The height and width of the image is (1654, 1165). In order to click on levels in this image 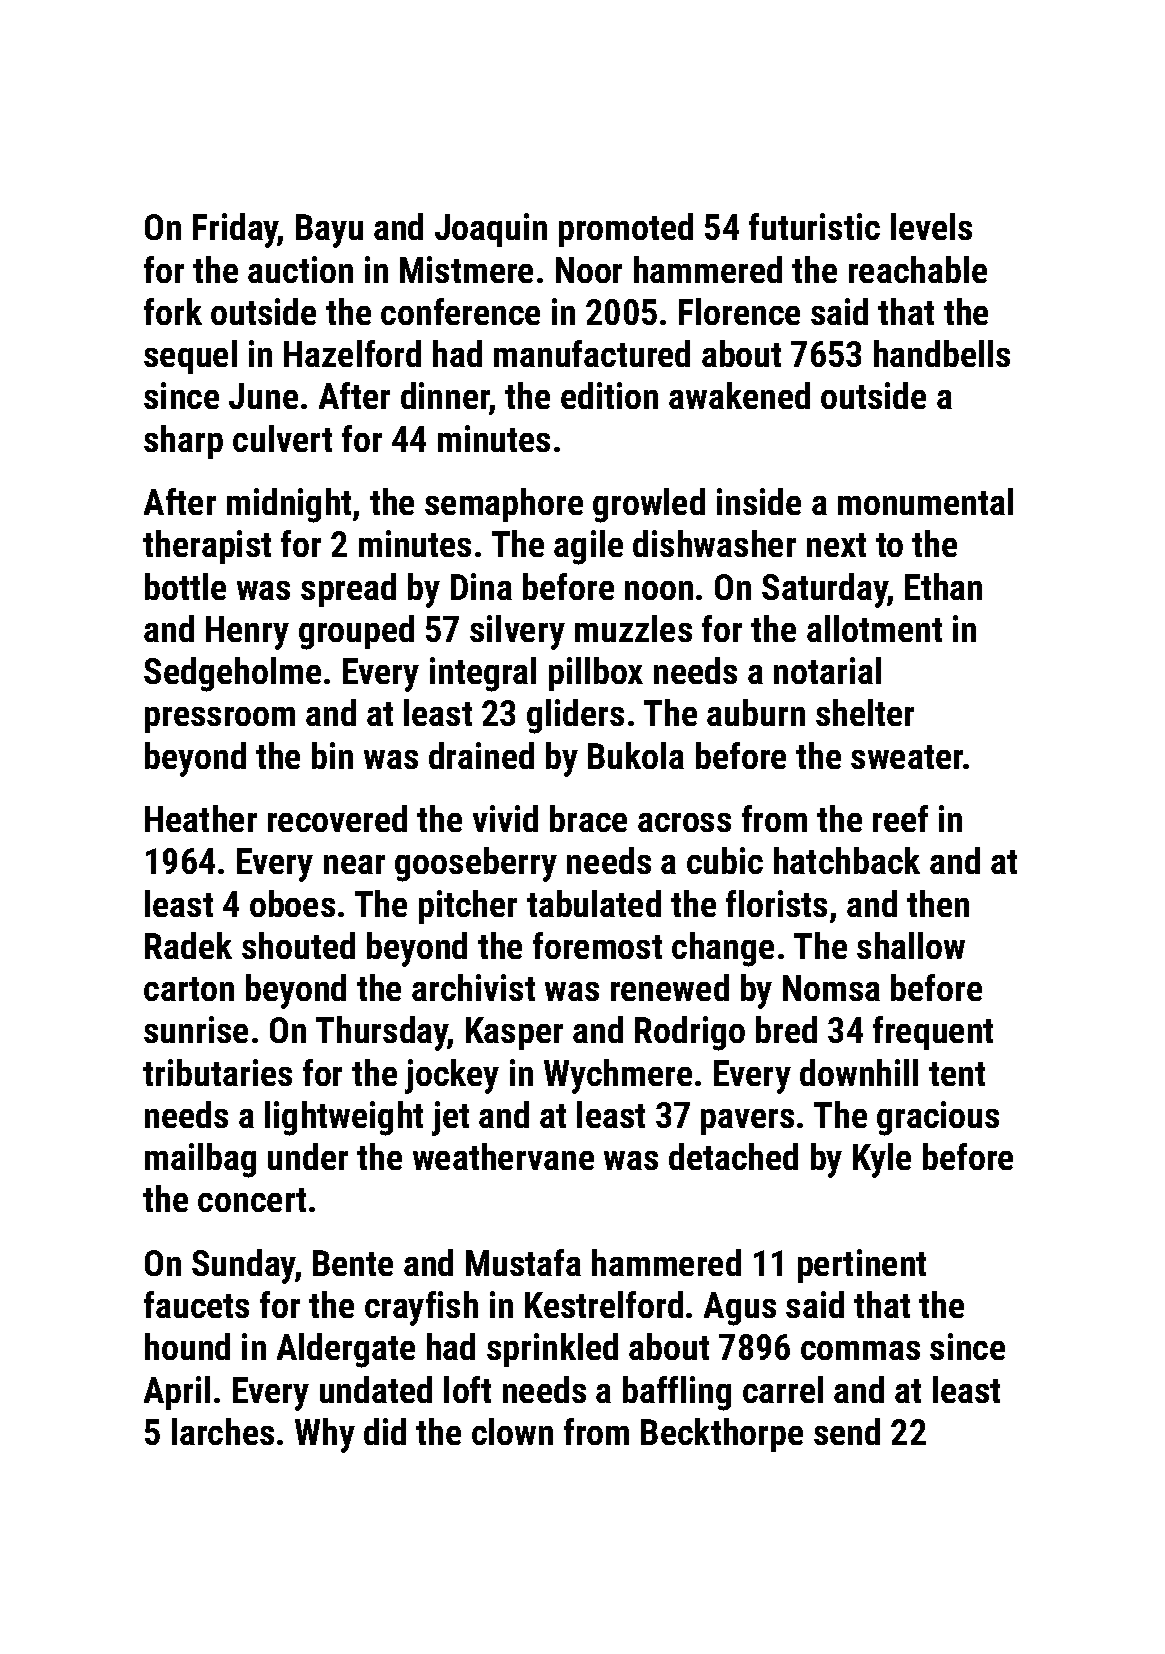, I will do `click(931, 226)`.
